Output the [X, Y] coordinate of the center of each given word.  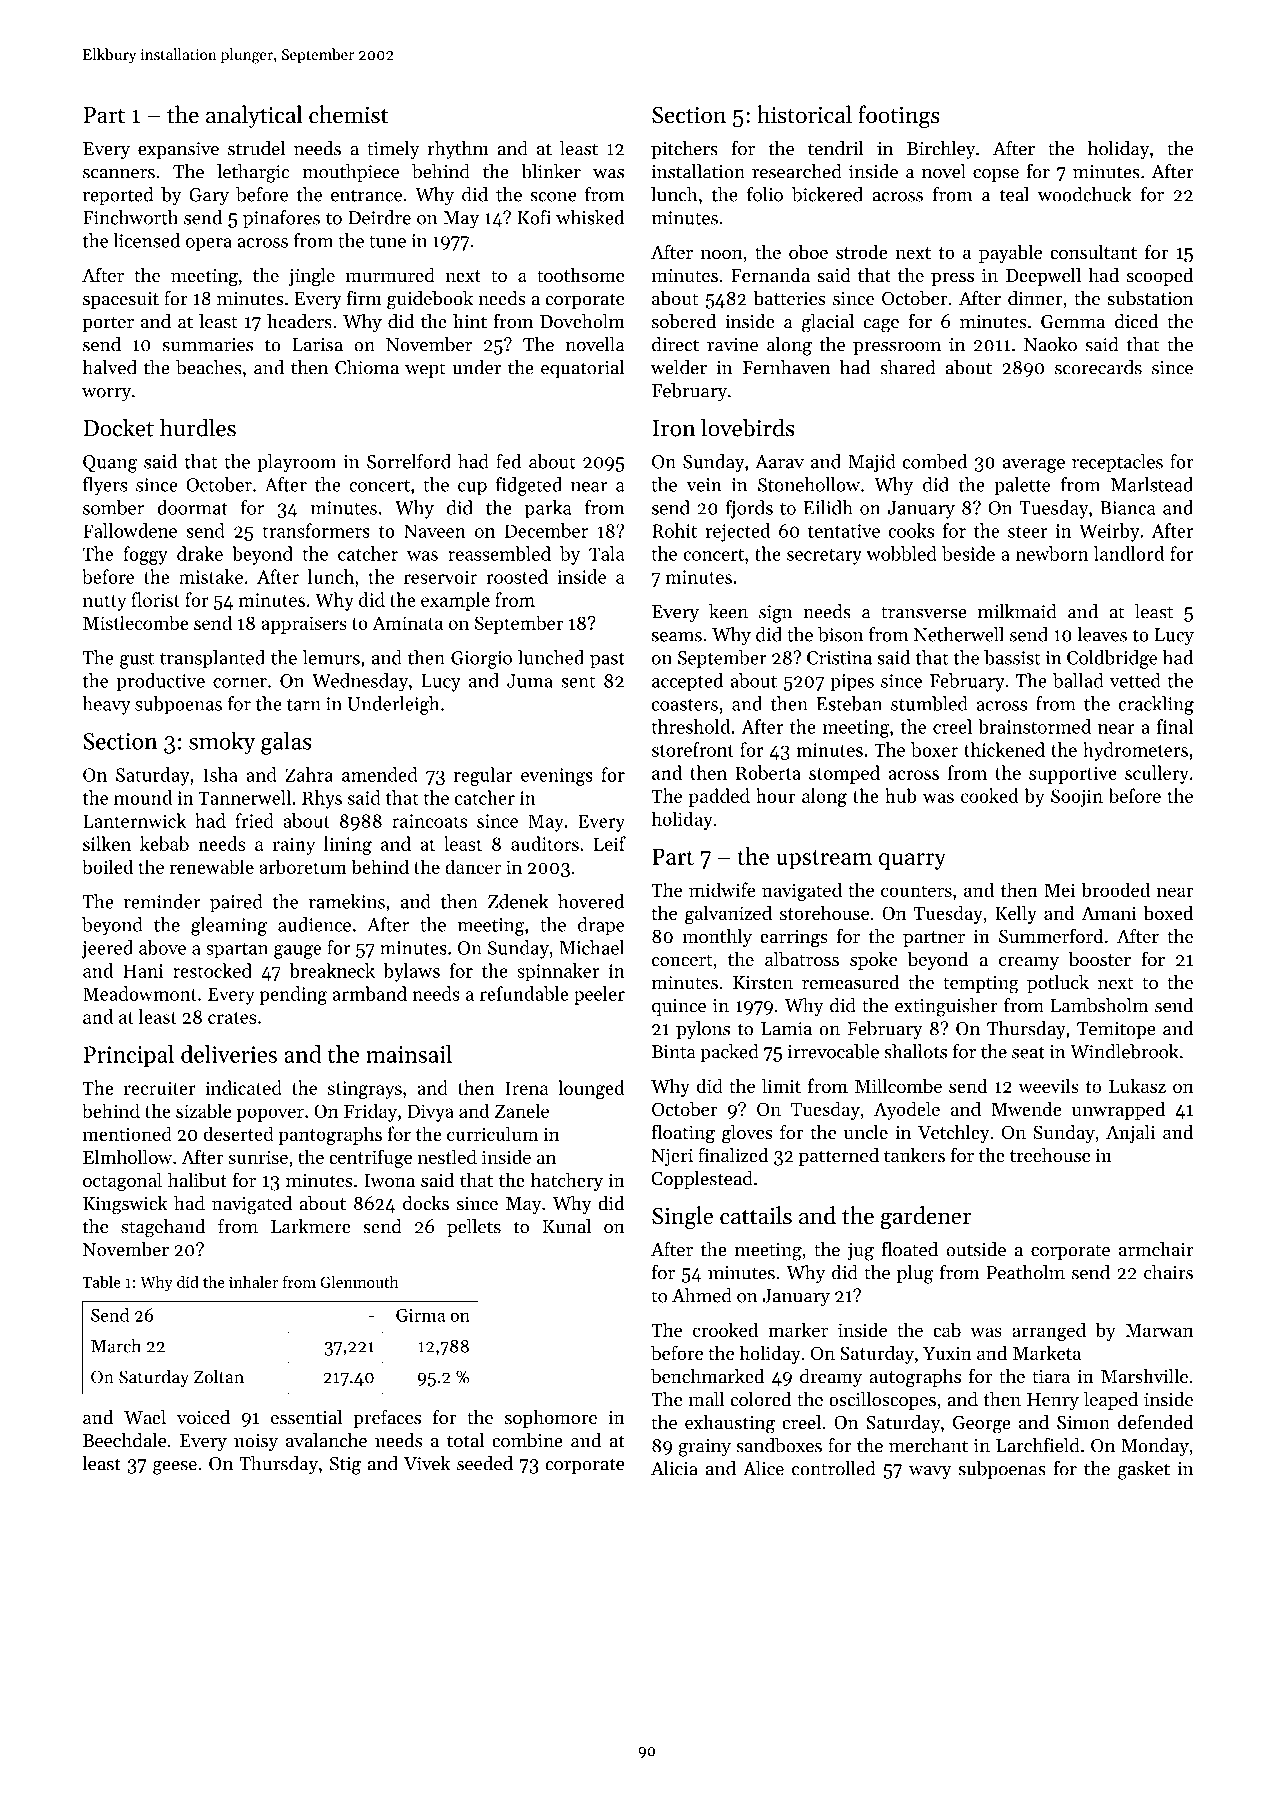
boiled [107, 866]
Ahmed [702, 1295]
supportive [1073, 775]
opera [209, 245]
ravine [732, 345]
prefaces [387, 1418]
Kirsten [763, 983]
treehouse [1050, 1155]
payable [1010, 253]
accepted [687, 682]
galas [286, 743]
